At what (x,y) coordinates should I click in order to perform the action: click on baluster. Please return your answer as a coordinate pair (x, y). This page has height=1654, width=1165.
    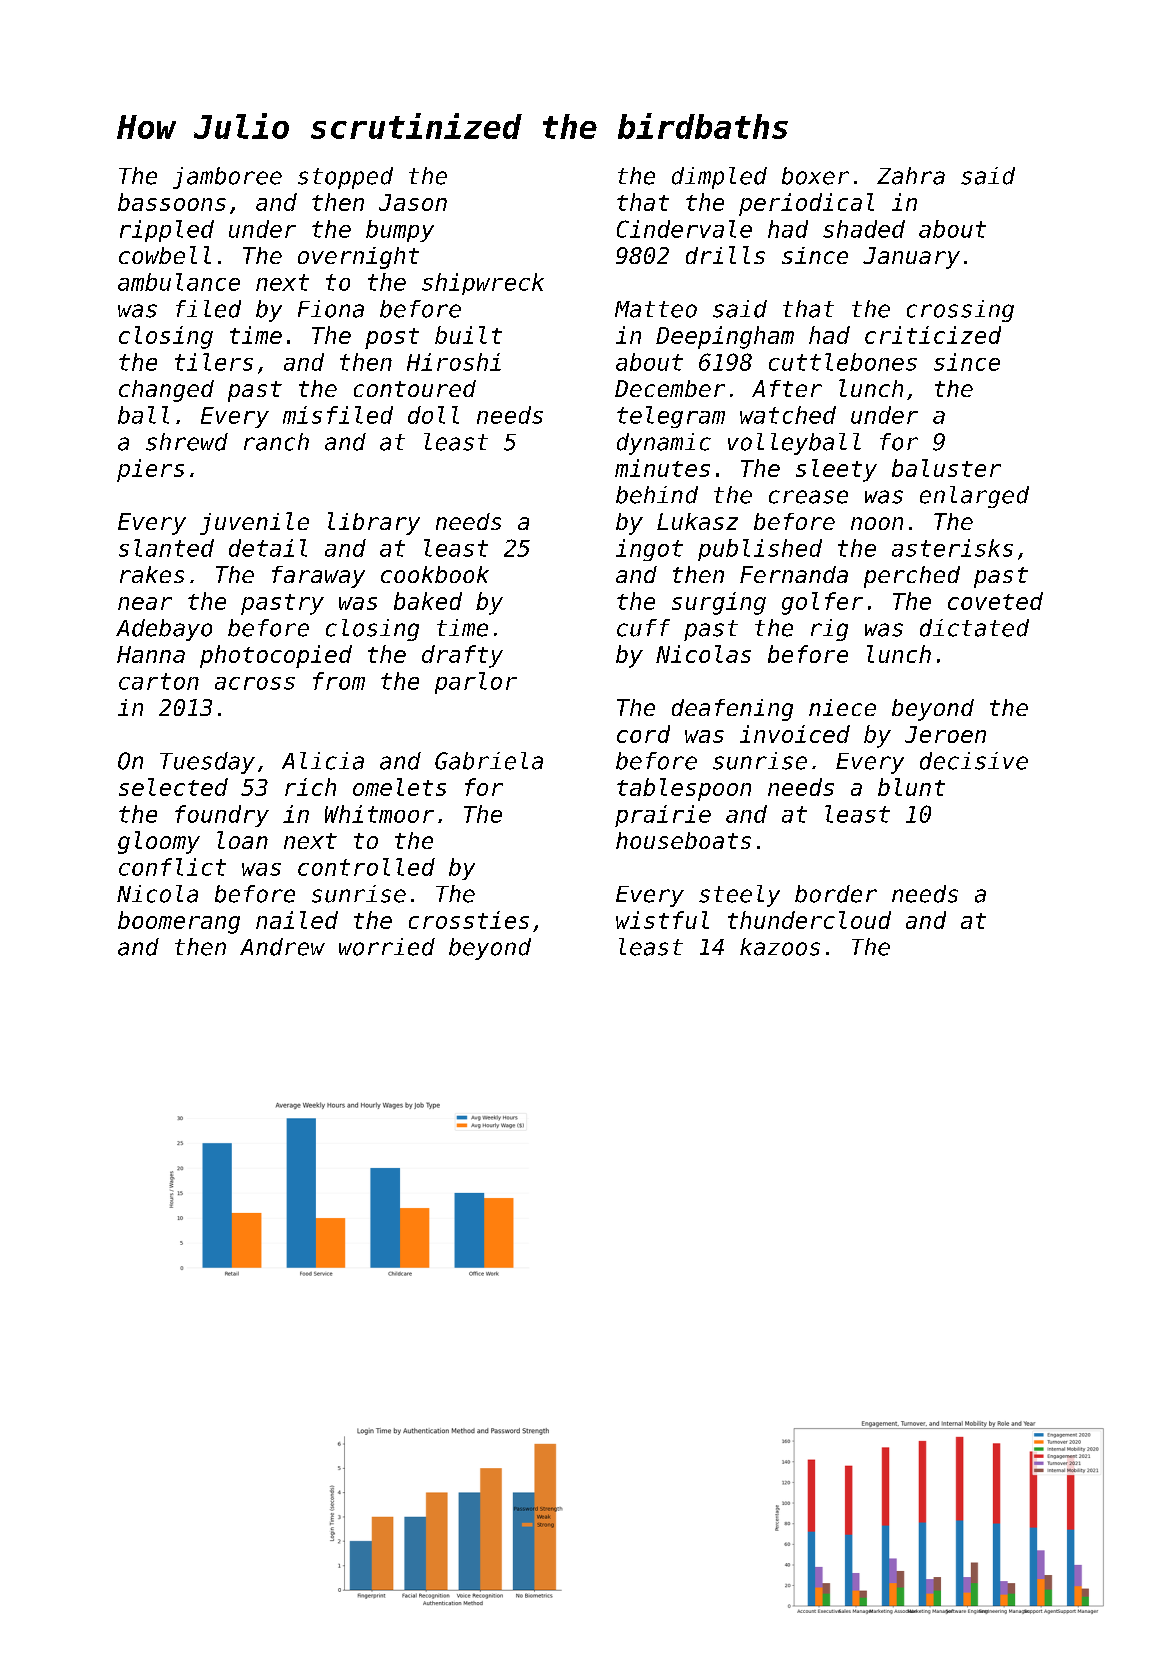
    Looking at the image, I should click on (946, 468).
